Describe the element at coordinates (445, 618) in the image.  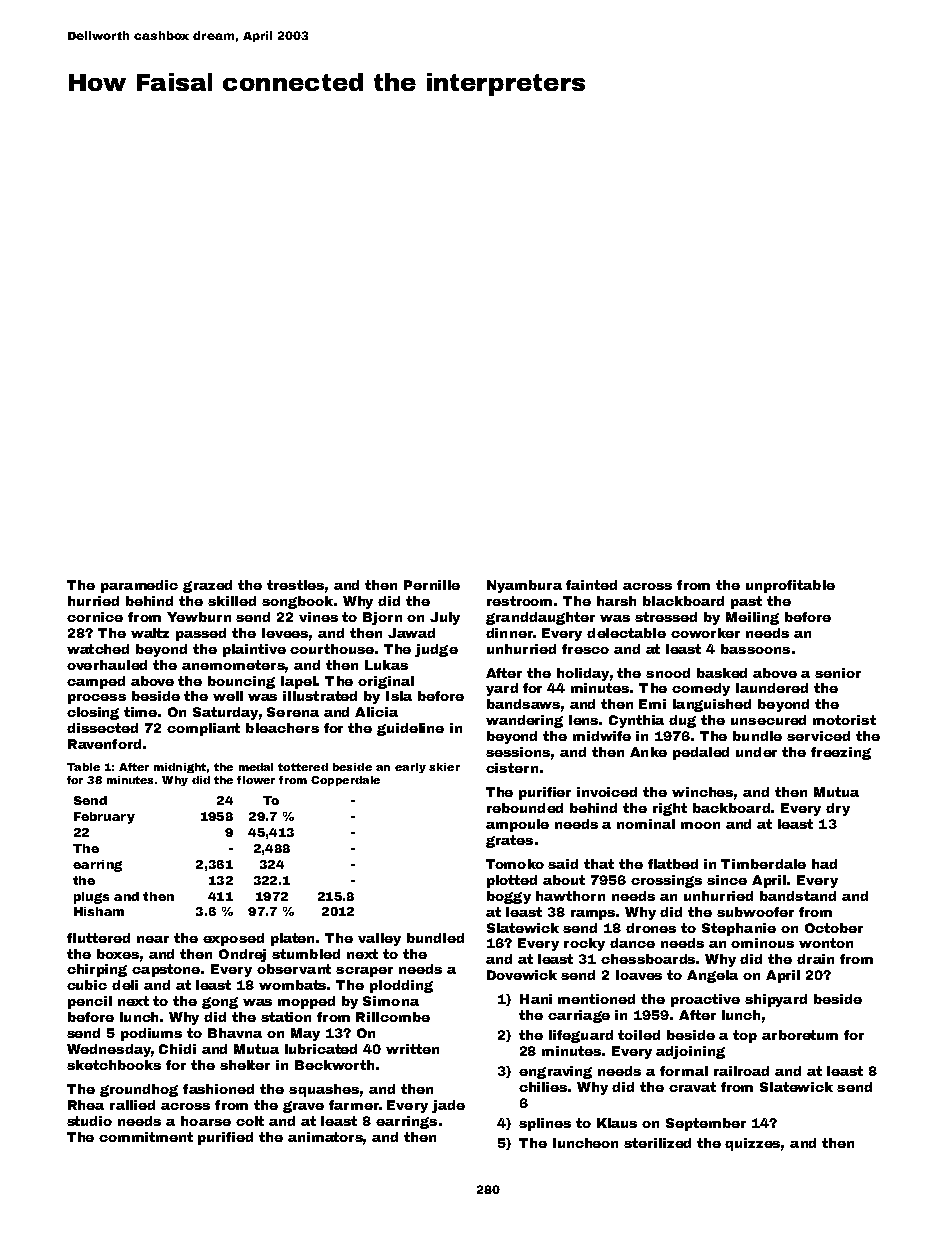
I see `July` at that location.
